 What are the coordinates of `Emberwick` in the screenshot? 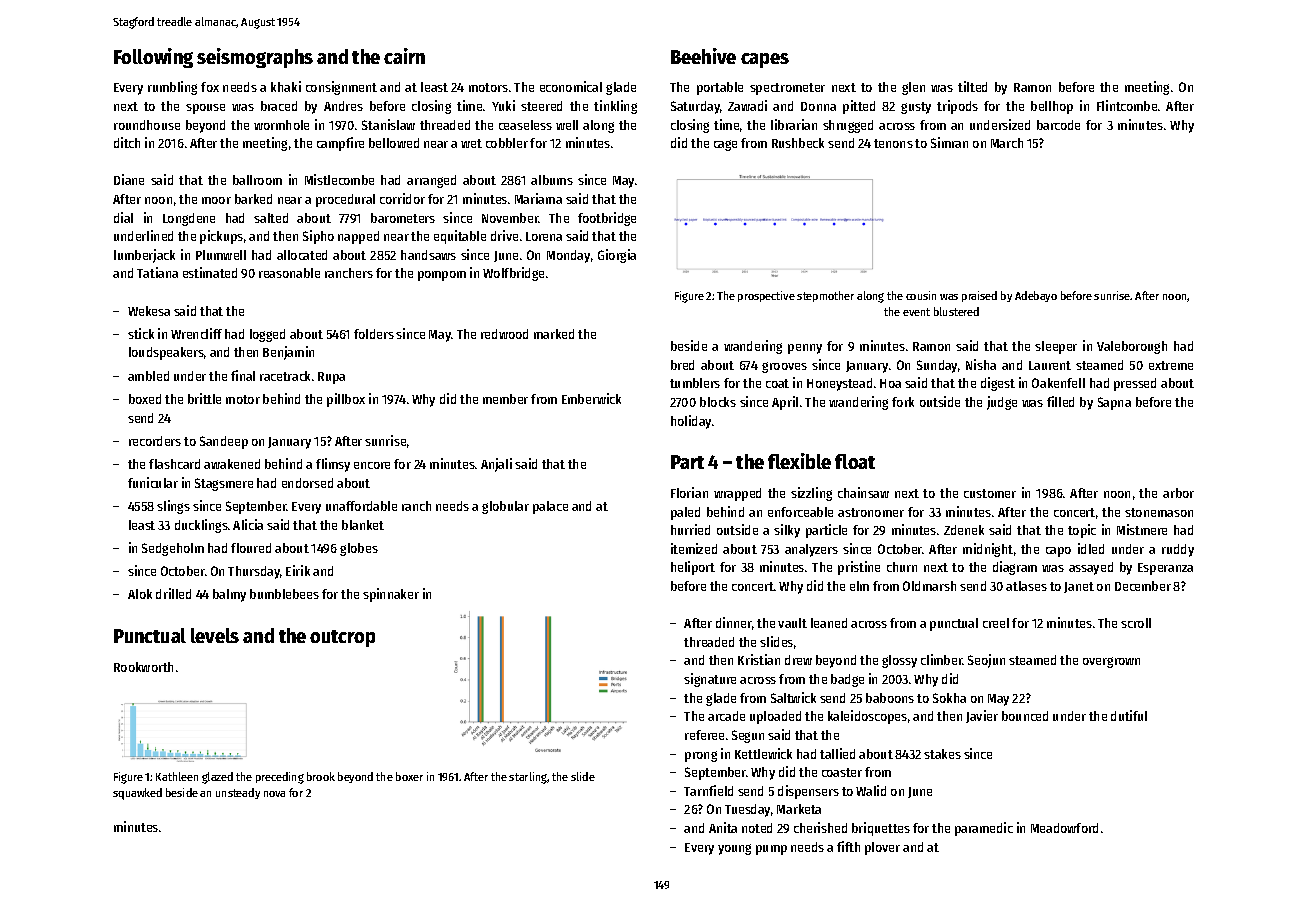 It's located at (591, 398).
